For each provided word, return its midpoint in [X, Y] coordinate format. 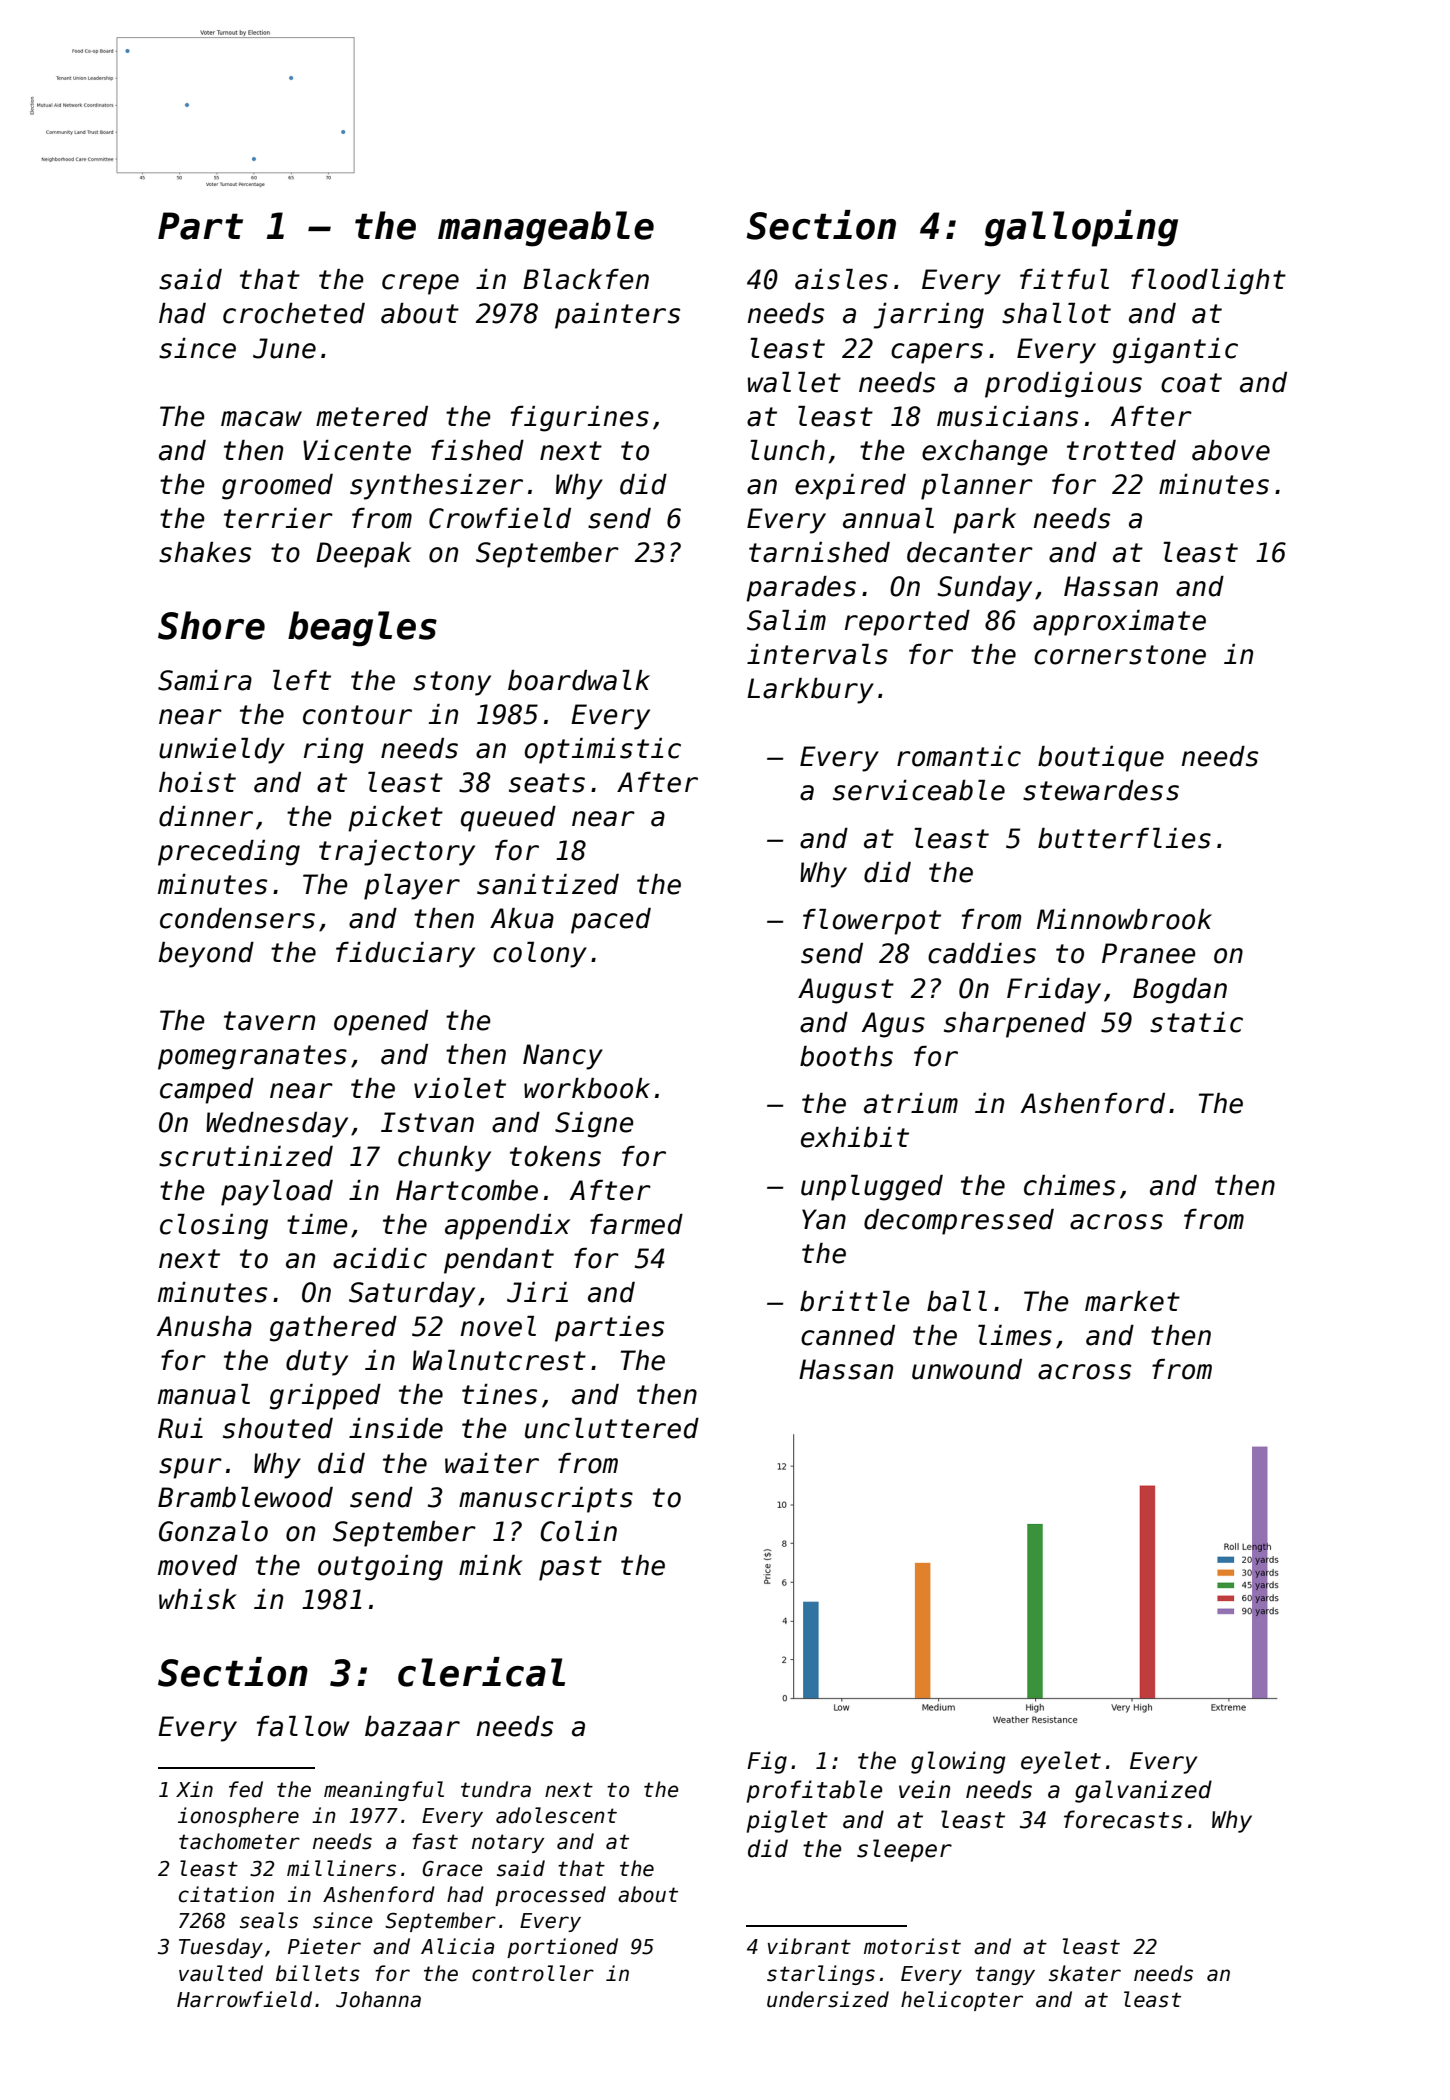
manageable [546, 229]
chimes [1069, 1185]
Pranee [1149, 953]
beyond [206, 955]
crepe [420, 284]
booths [846, 1056]
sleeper [904, 1850]
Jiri [537, 1292]
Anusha [204, 1326]
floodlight [1208, 282]
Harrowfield [244, 1999]
